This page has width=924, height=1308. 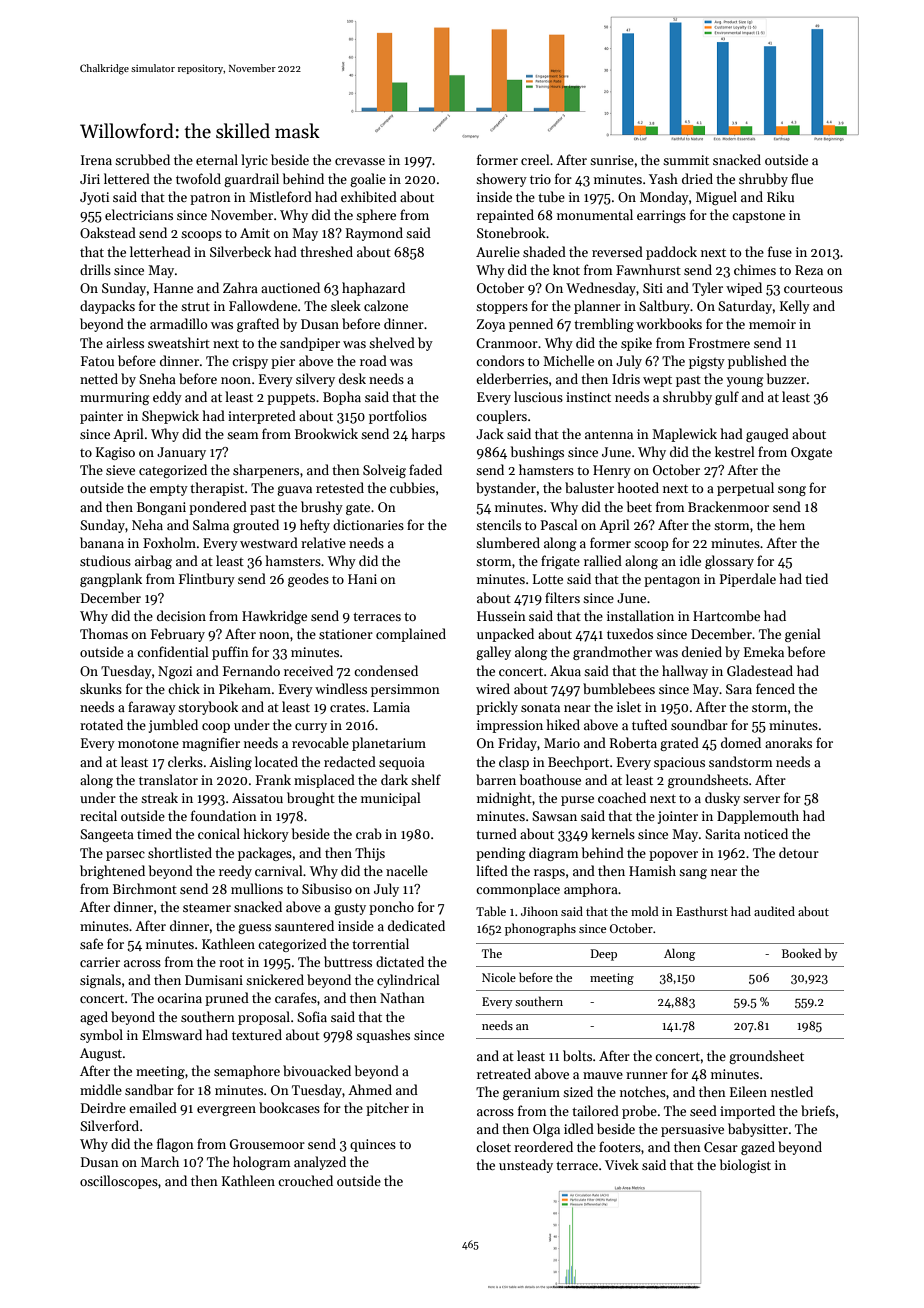 What do you see at coordinates (98, 815) in the page?
I see `recital` at bounding box center [98, 815].
